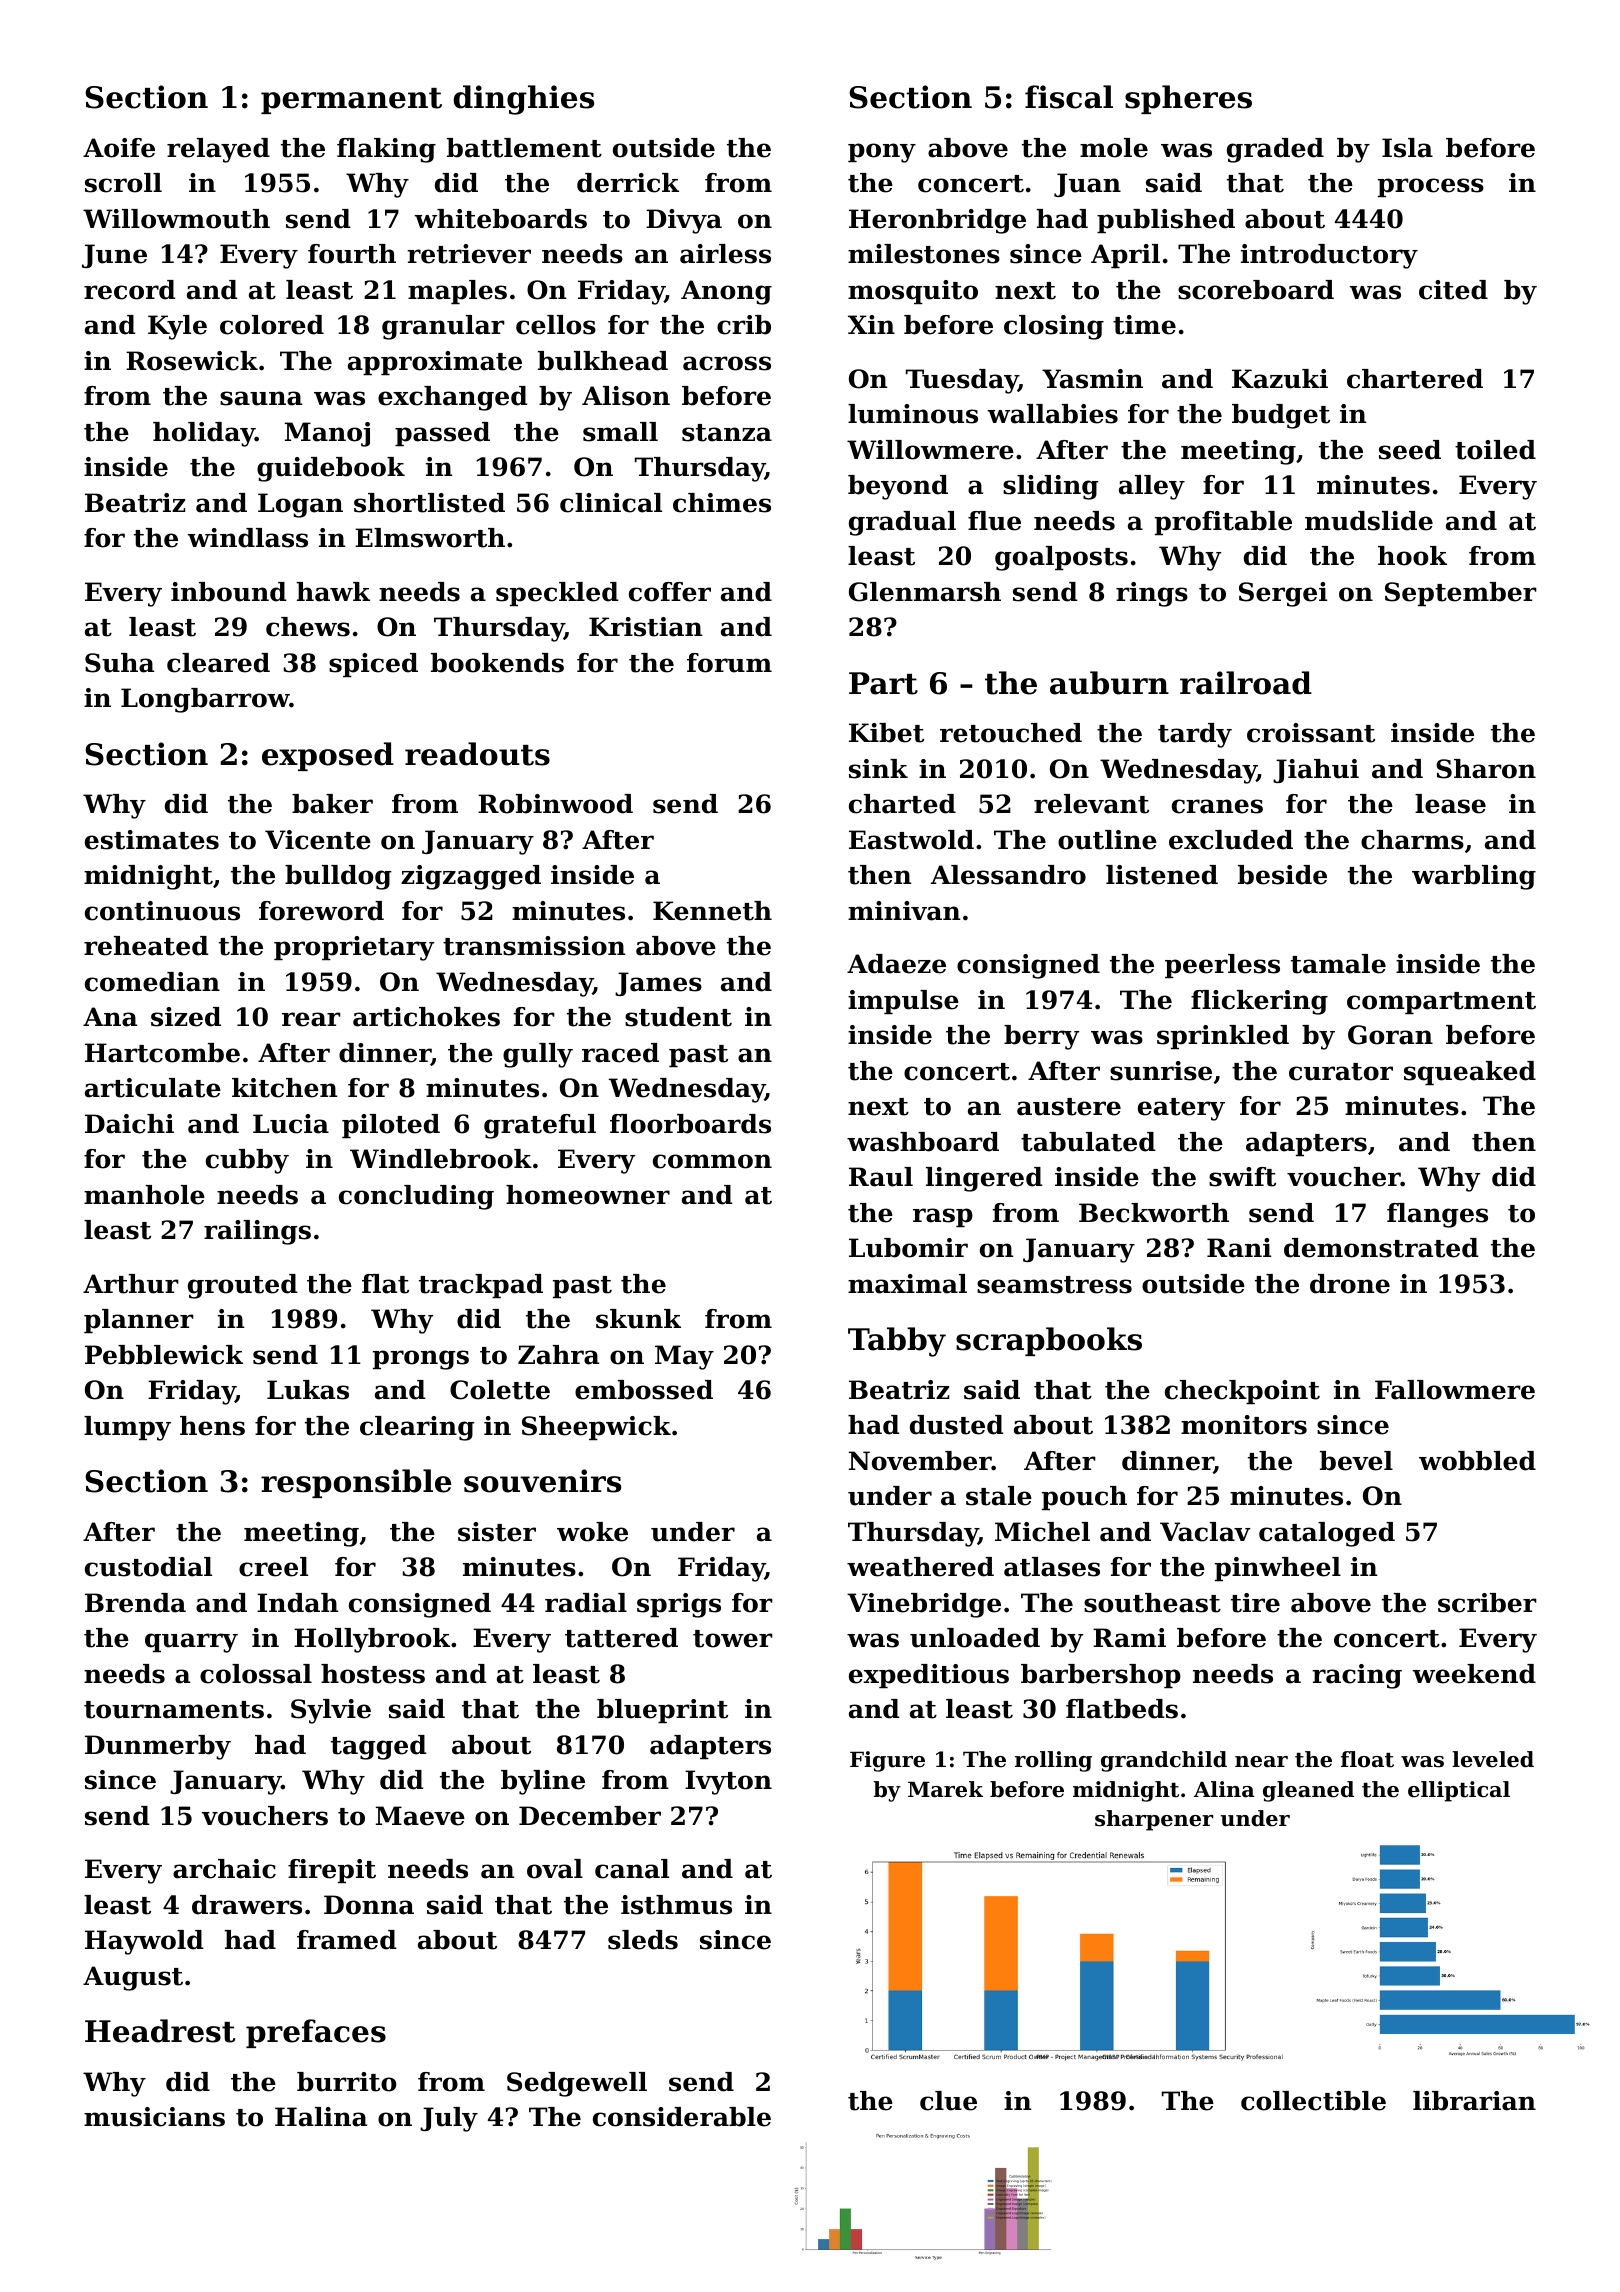 The image size is (1620, 2292). Describe the element at coordinates (1069, 97) in the screenshot. I see `fiscal` at that location.
